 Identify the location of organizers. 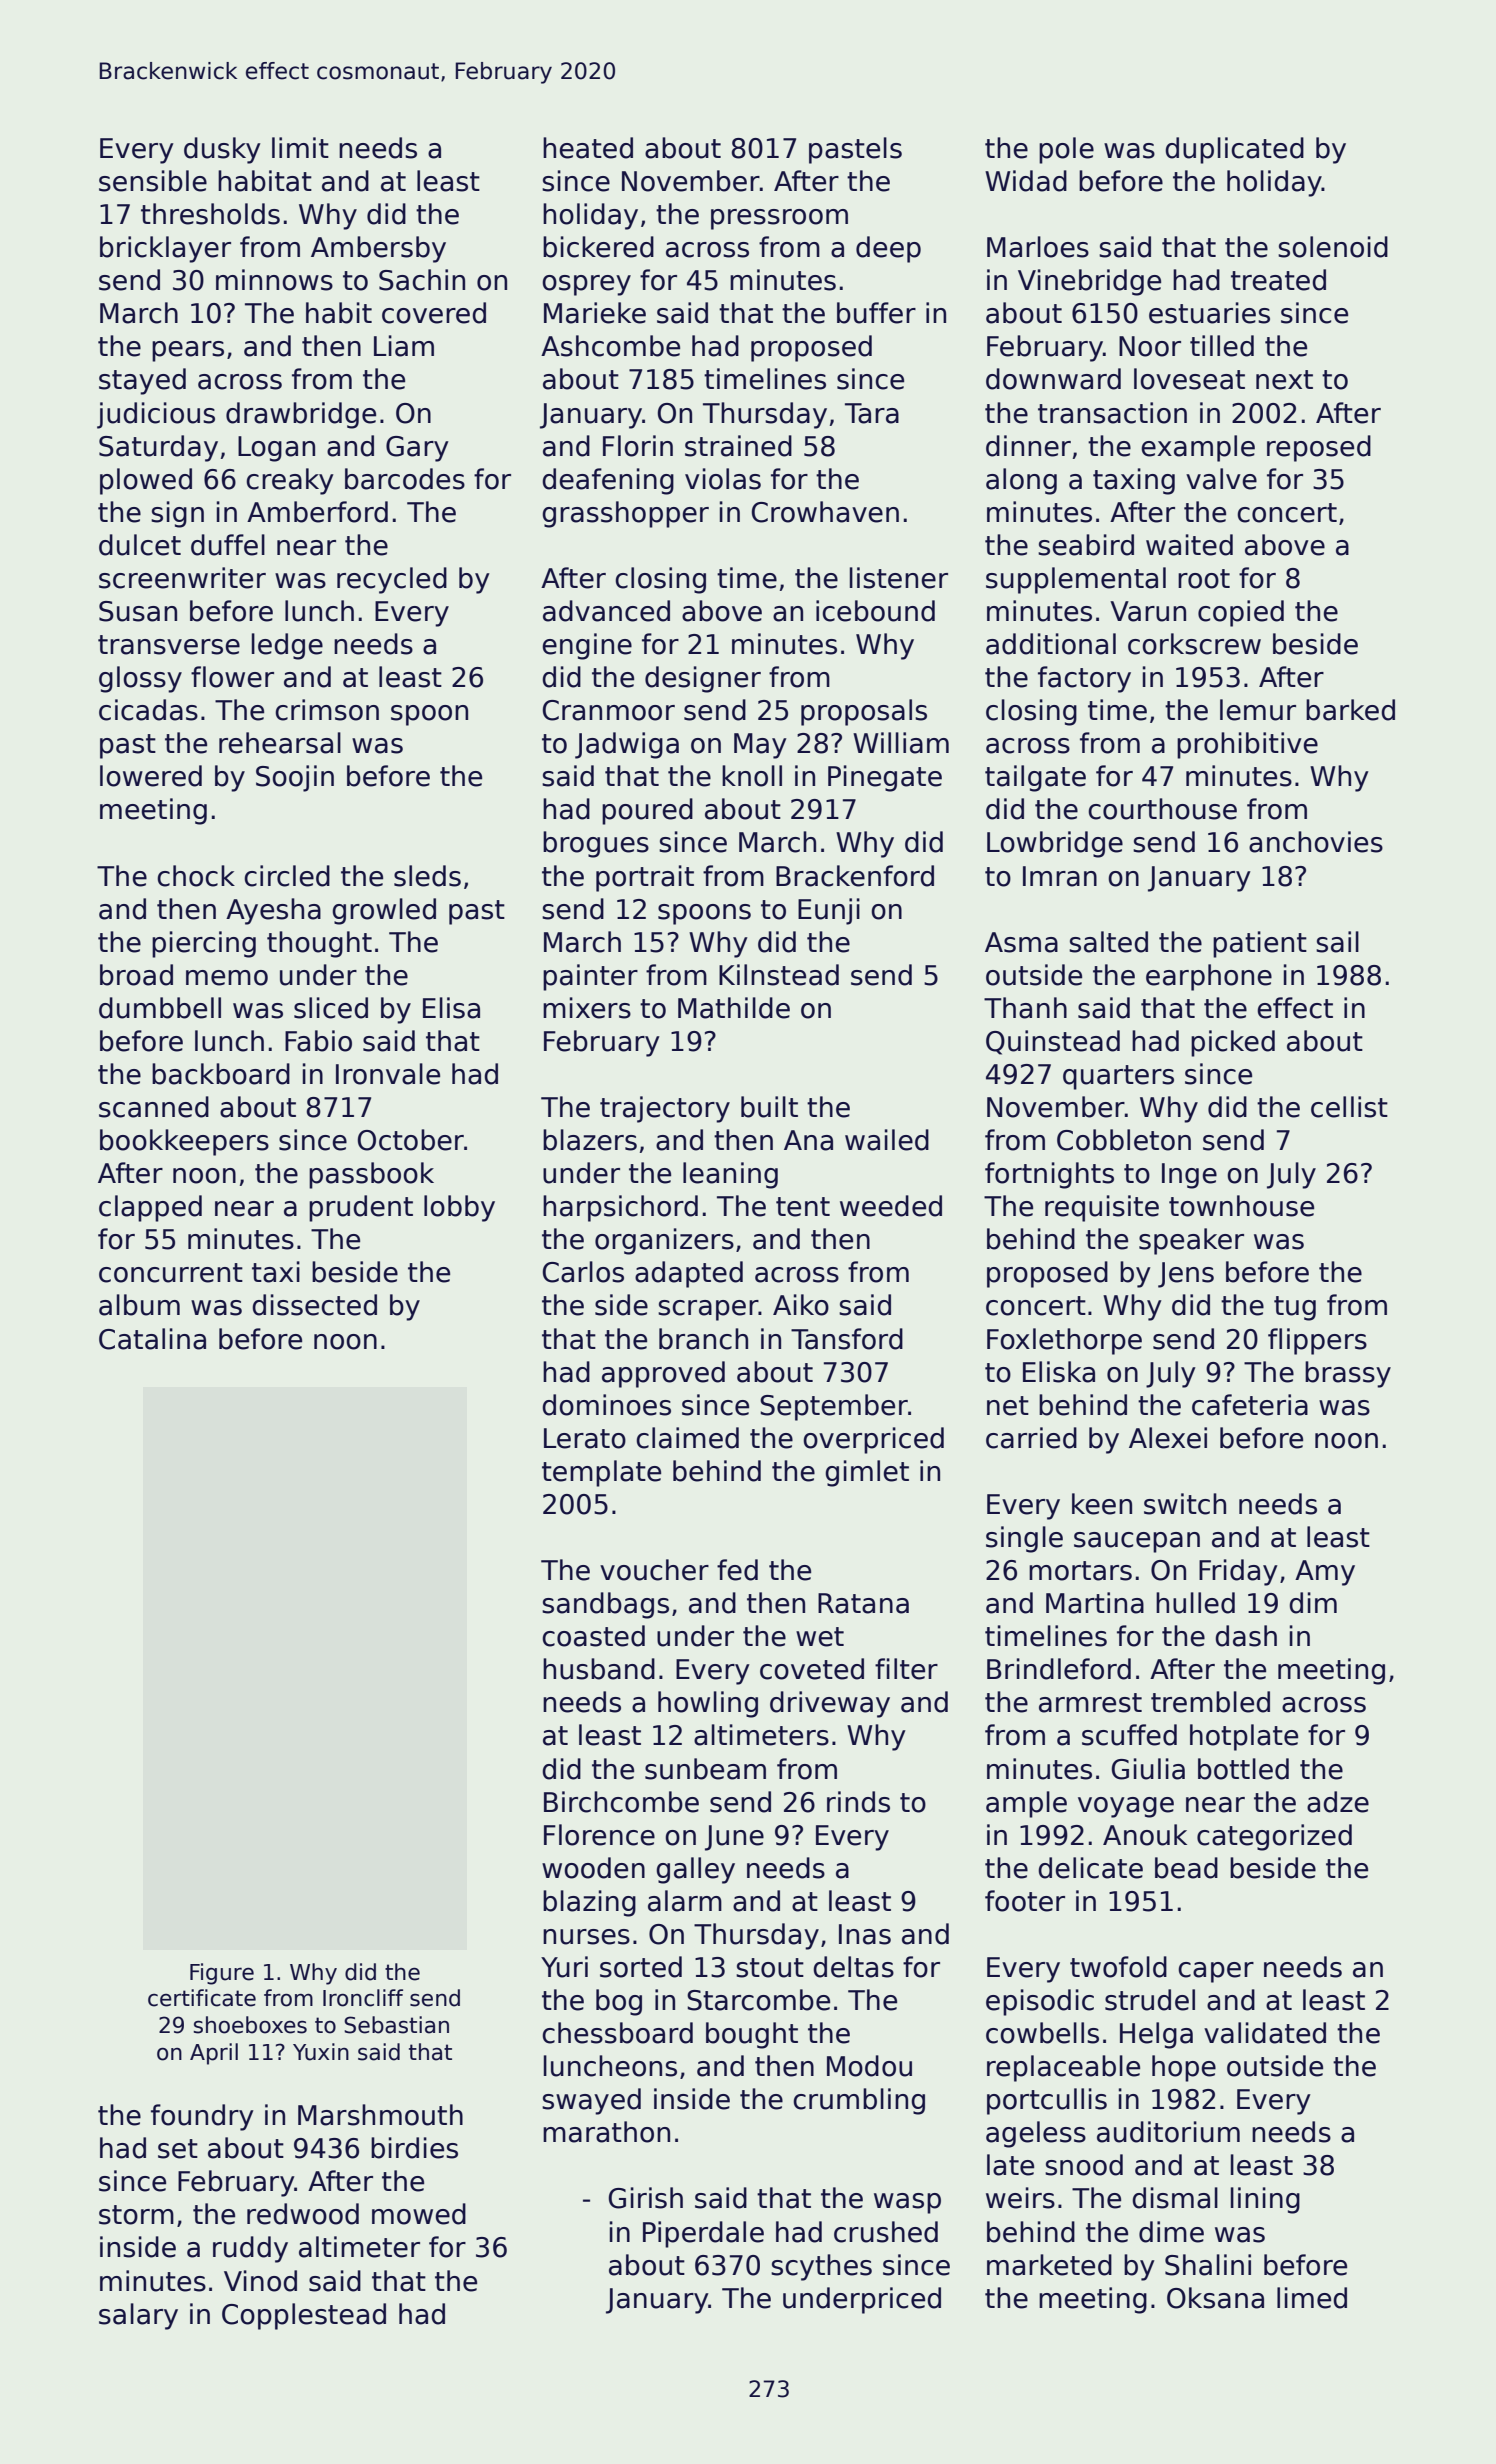
(664, 1241).
